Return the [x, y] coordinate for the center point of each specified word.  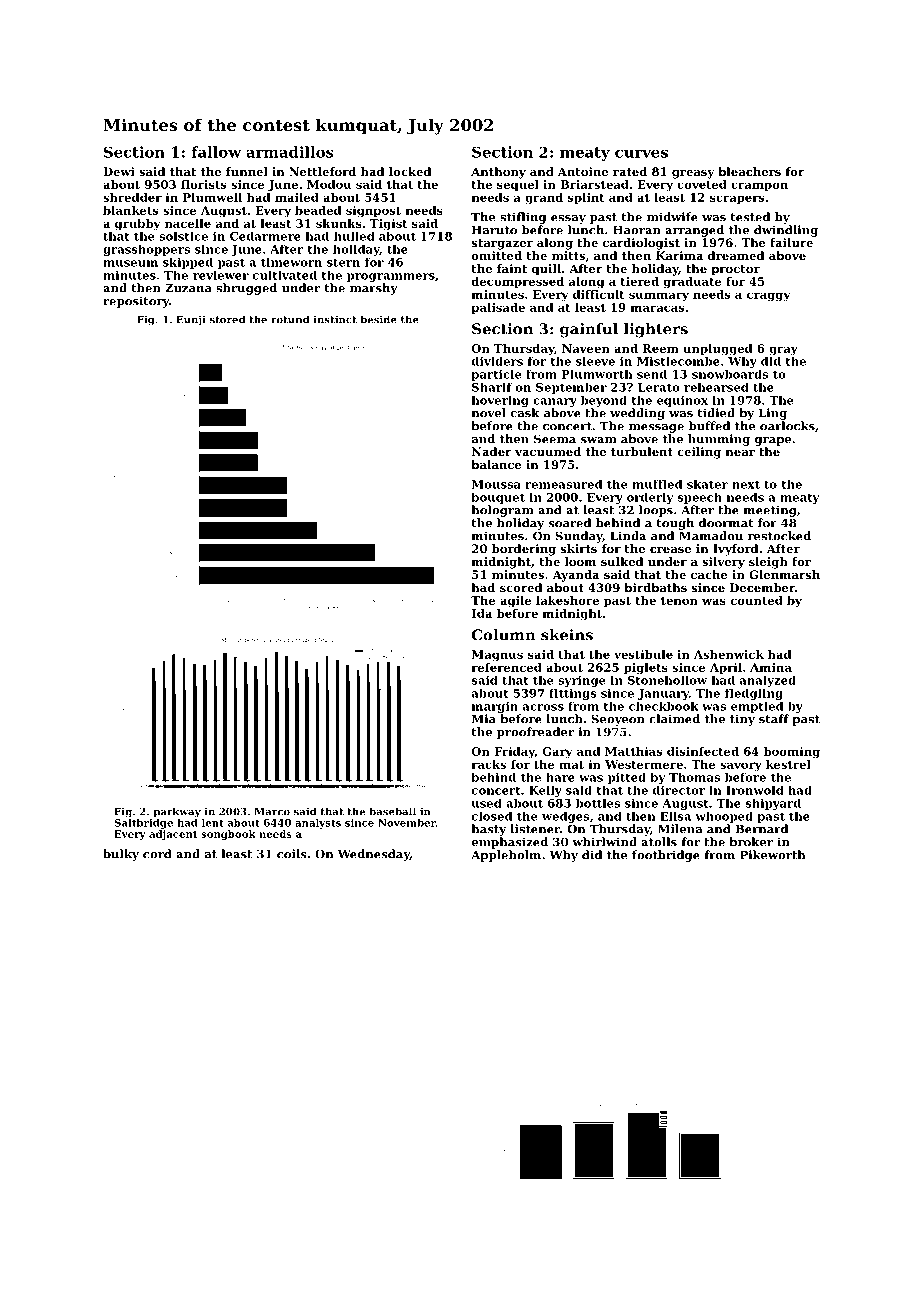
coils [292, 854]
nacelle [188, 223]
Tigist [389, 225]
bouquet [498, 498]
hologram [502, 511]
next [746, 484]
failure [791, 242]
